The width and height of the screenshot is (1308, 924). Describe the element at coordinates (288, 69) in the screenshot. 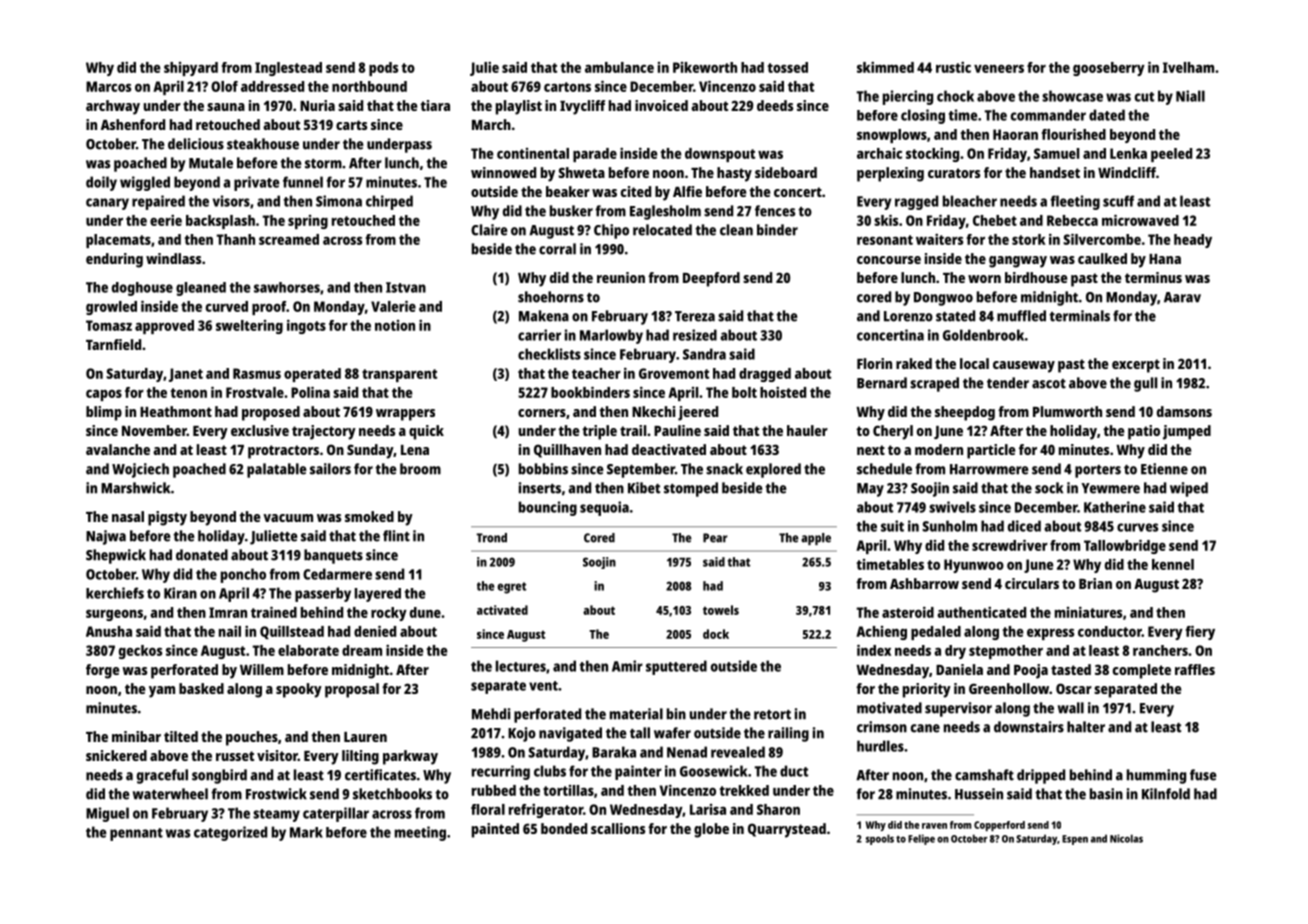

I see `Inglestead` at that location.
